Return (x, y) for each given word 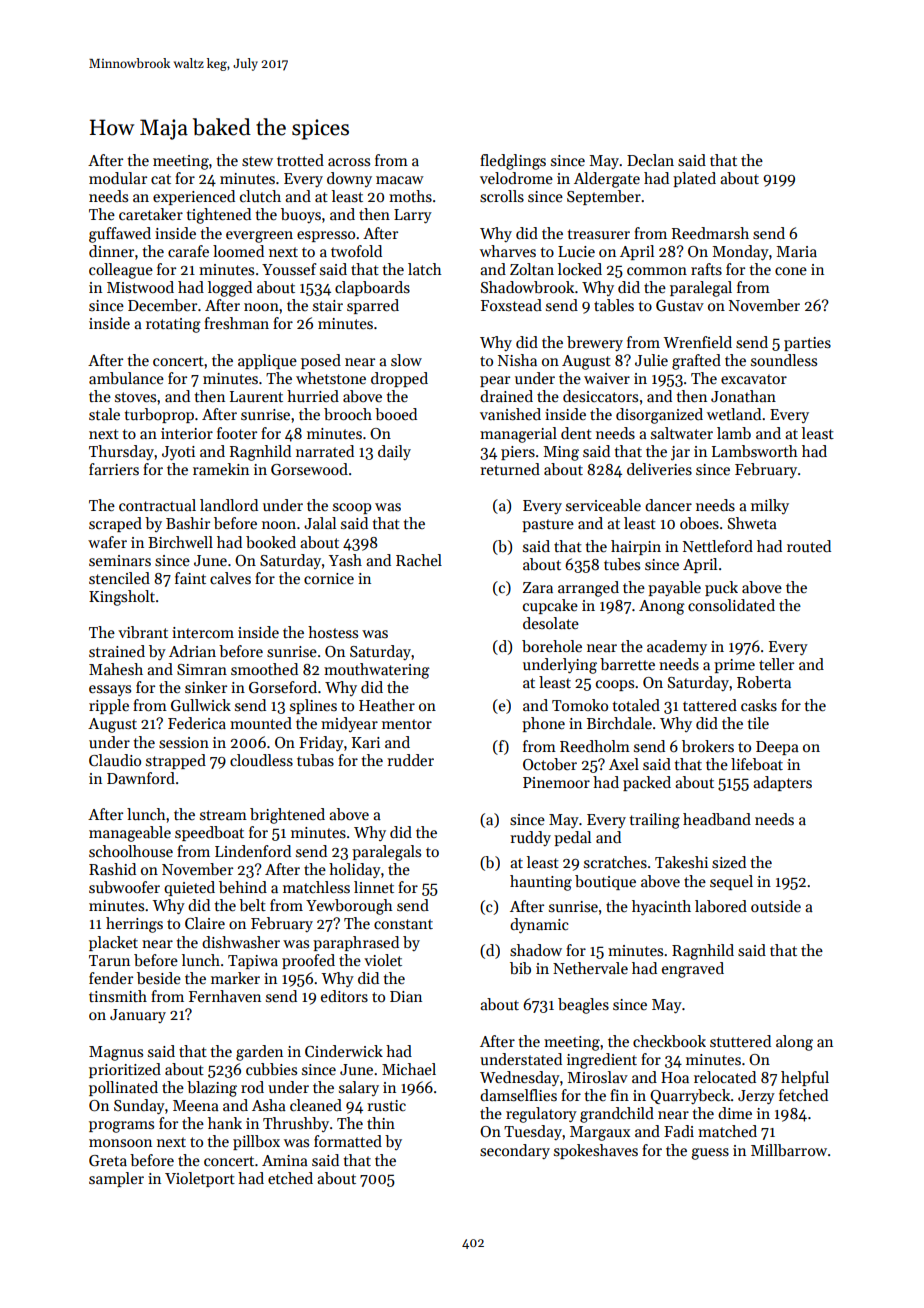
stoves (135, 397)
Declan (650, 160)
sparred (373, 306)
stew (257, 161)
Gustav (680, 306)
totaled (636, 705)
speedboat (209, 833)
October (550, 764)
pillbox (256, 1142)
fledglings (513, 162)
